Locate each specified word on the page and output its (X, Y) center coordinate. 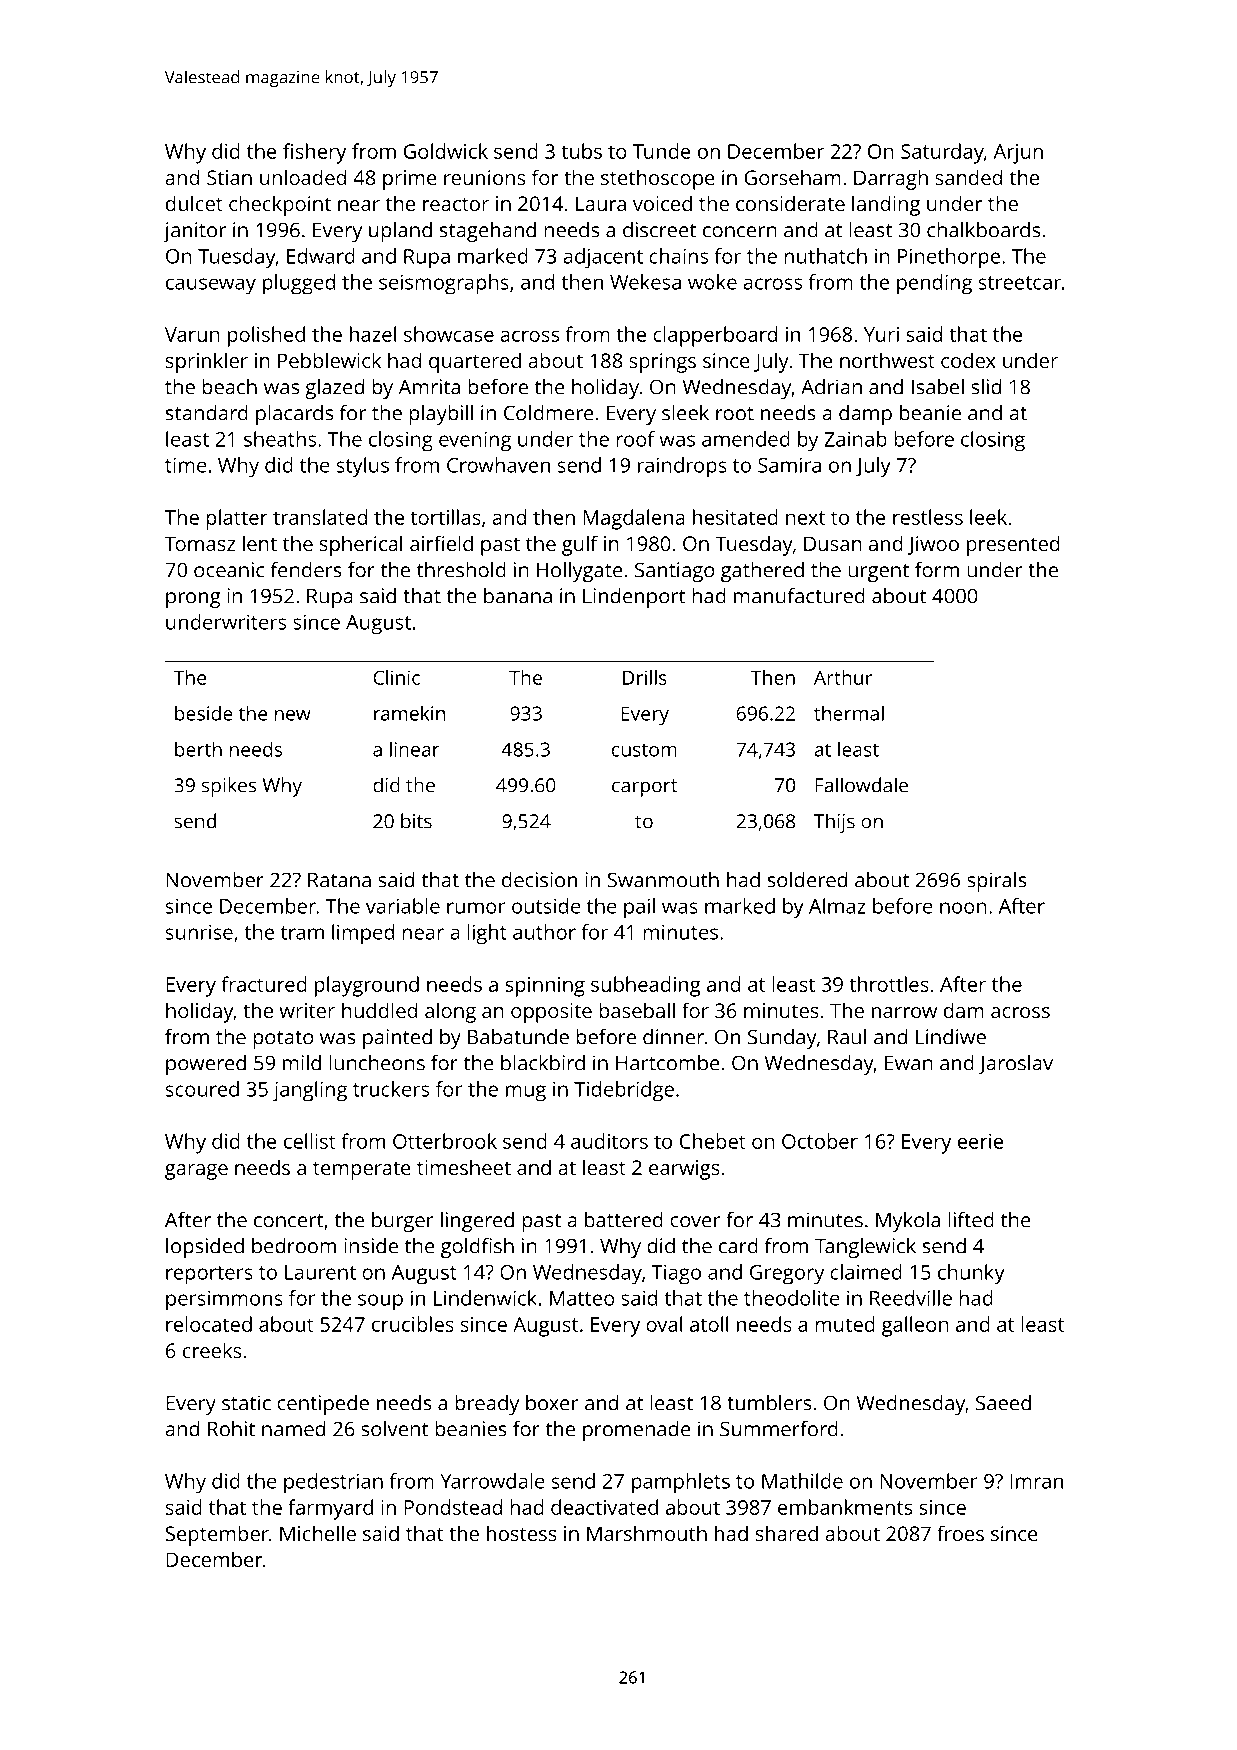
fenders (306, 570)
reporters (209, 1275)
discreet (659, 230)
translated (320, 517)
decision (539, 880)
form (937, 570)
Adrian (831, 387)
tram (302, 933)
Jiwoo (933, 545)
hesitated (735, 517)
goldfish (477, 1248)
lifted (971, 1220)
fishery (314, 153)
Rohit (231, 1429)
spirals (997, 882)
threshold (461, 570)
